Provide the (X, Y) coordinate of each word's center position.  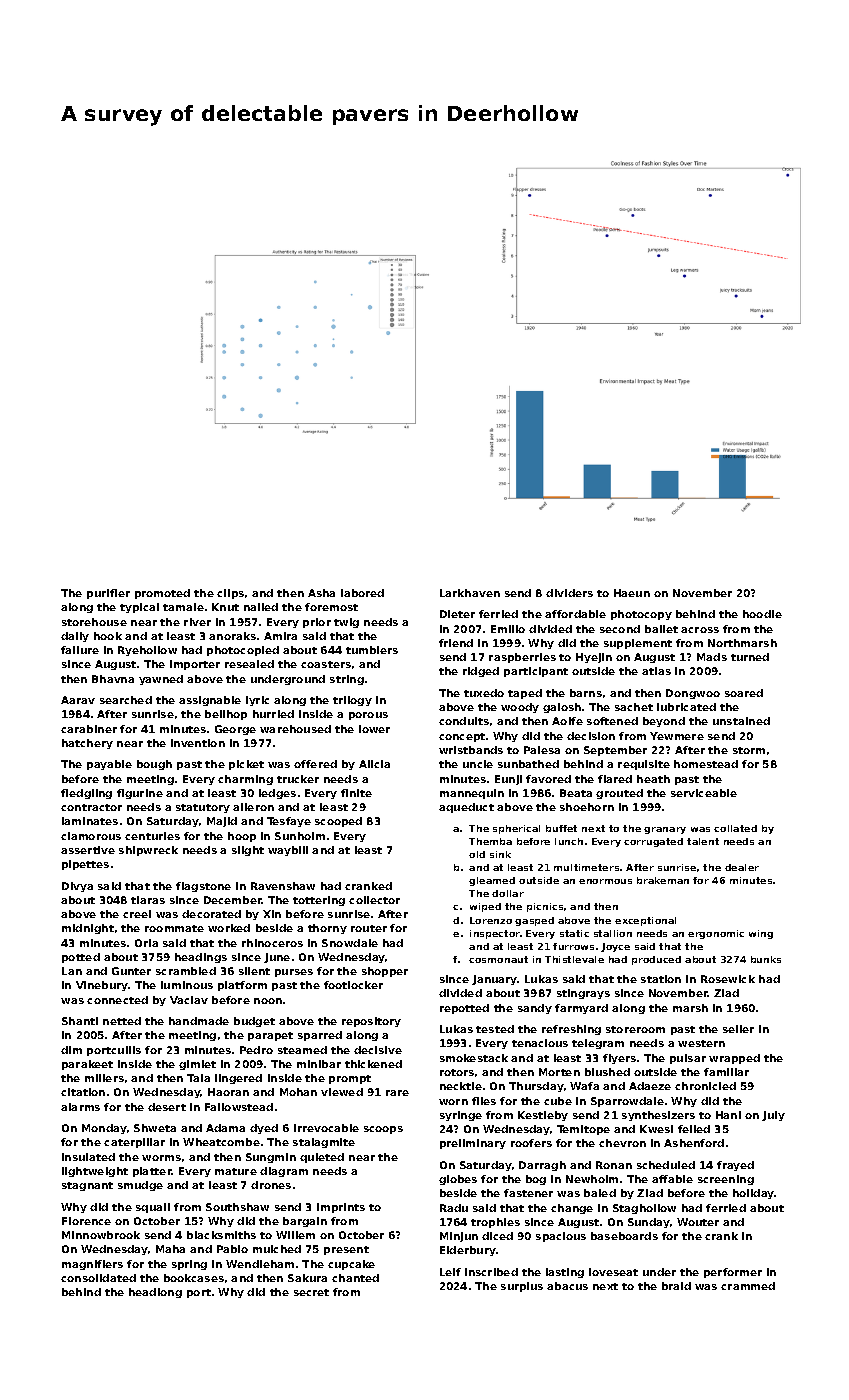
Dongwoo (693, 694)
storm (749, 750)
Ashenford (694, 1143)
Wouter (698, 1222)
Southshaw (237, 1207)
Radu (454, 1208)
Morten (559, 1072)
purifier (108, 594)
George (235, 730)
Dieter (457, 614)
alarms (80, 1107)
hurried (273, 714)
